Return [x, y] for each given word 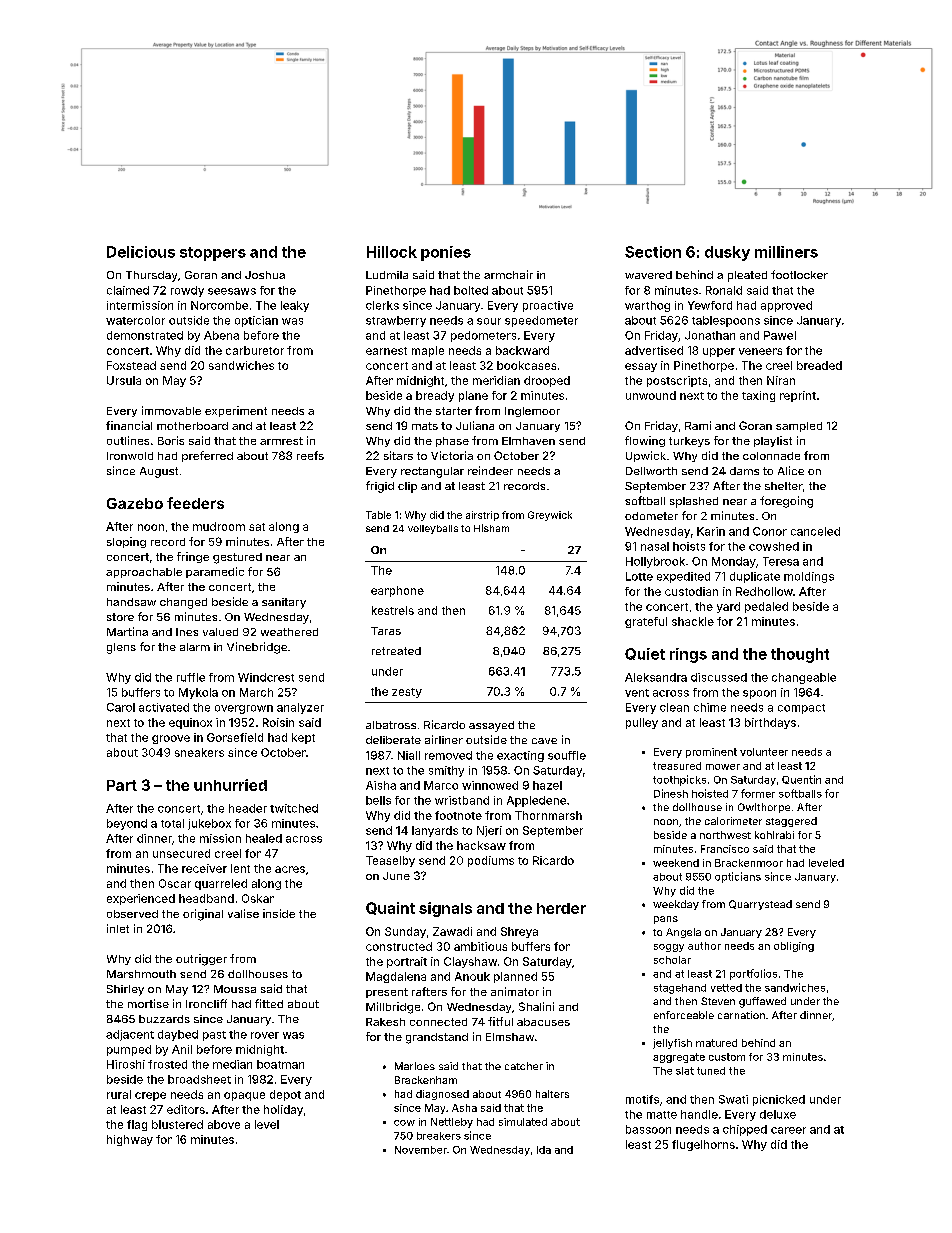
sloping [126, 542]
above [224, 1124]
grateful [646, 622]
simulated [523, 1122]
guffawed [762, 1002]
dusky [727, 253]
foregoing [786, 502]
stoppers [213, 254]
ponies [446, 253]
